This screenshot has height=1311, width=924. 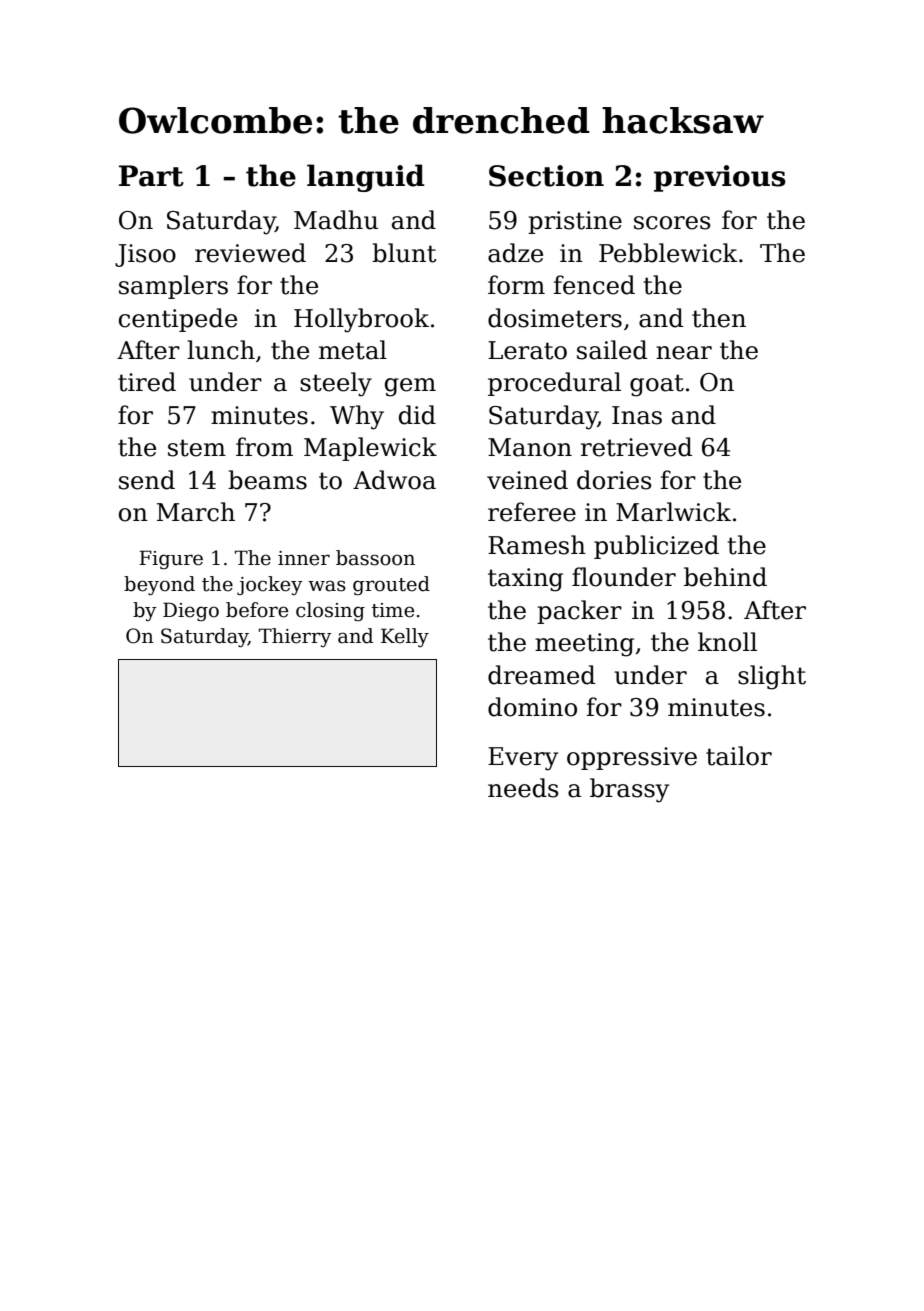 I want to click on needs, so click(x=523, y=788).
